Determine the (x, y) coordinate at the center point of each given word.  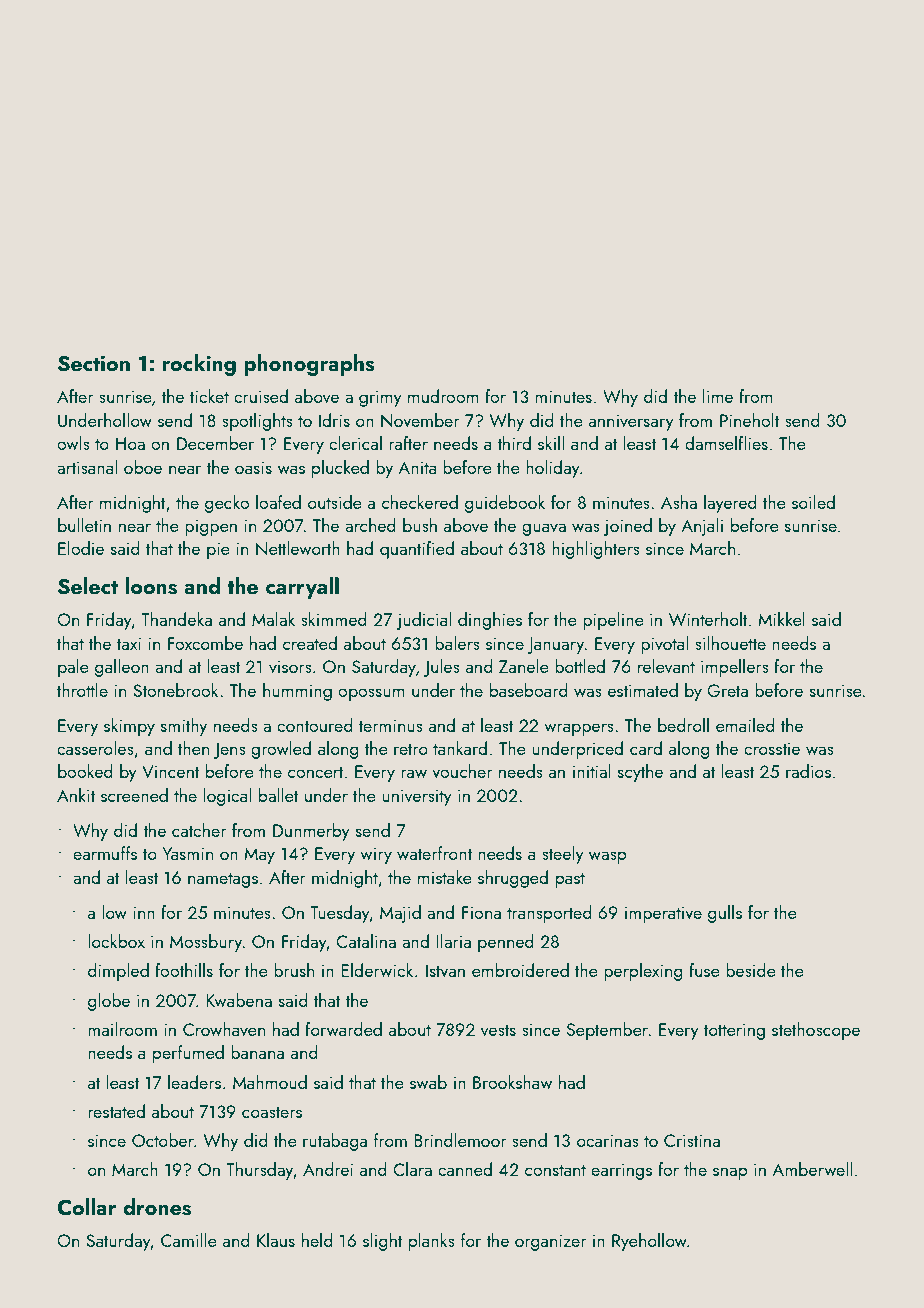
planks (432, 1242)
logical (227, 797)
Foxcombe (205, 643)
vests (498, 1030)
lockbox (116, 941)
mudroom (443, 396)
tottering (734, 1031)
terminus (390, 725)
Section (94, 363)
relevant (666, 666)
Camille (189, 1240)
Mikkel (781, 619)
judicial (424, 621)
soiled (813, 502)
